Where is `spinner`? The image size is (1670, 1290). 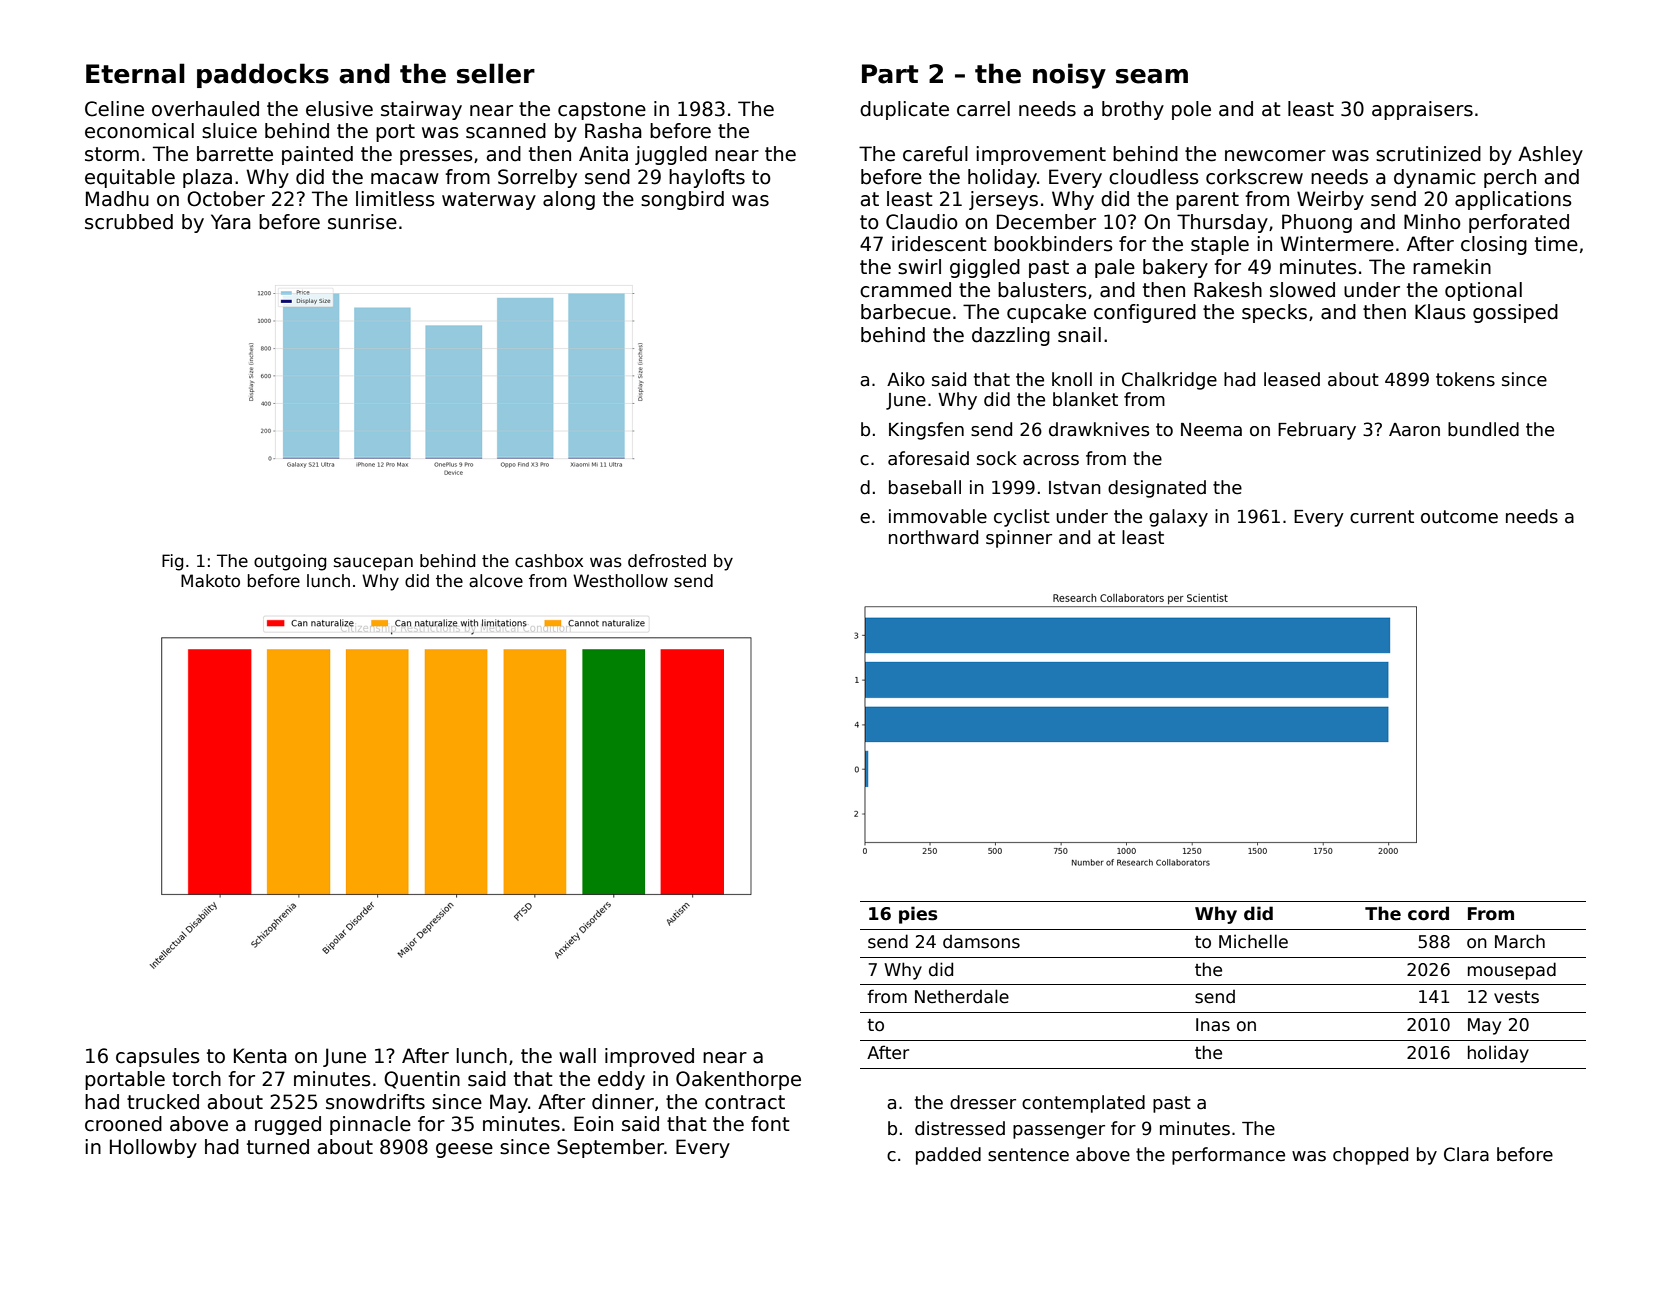
spinner is located at coordinates (1019, 539).
